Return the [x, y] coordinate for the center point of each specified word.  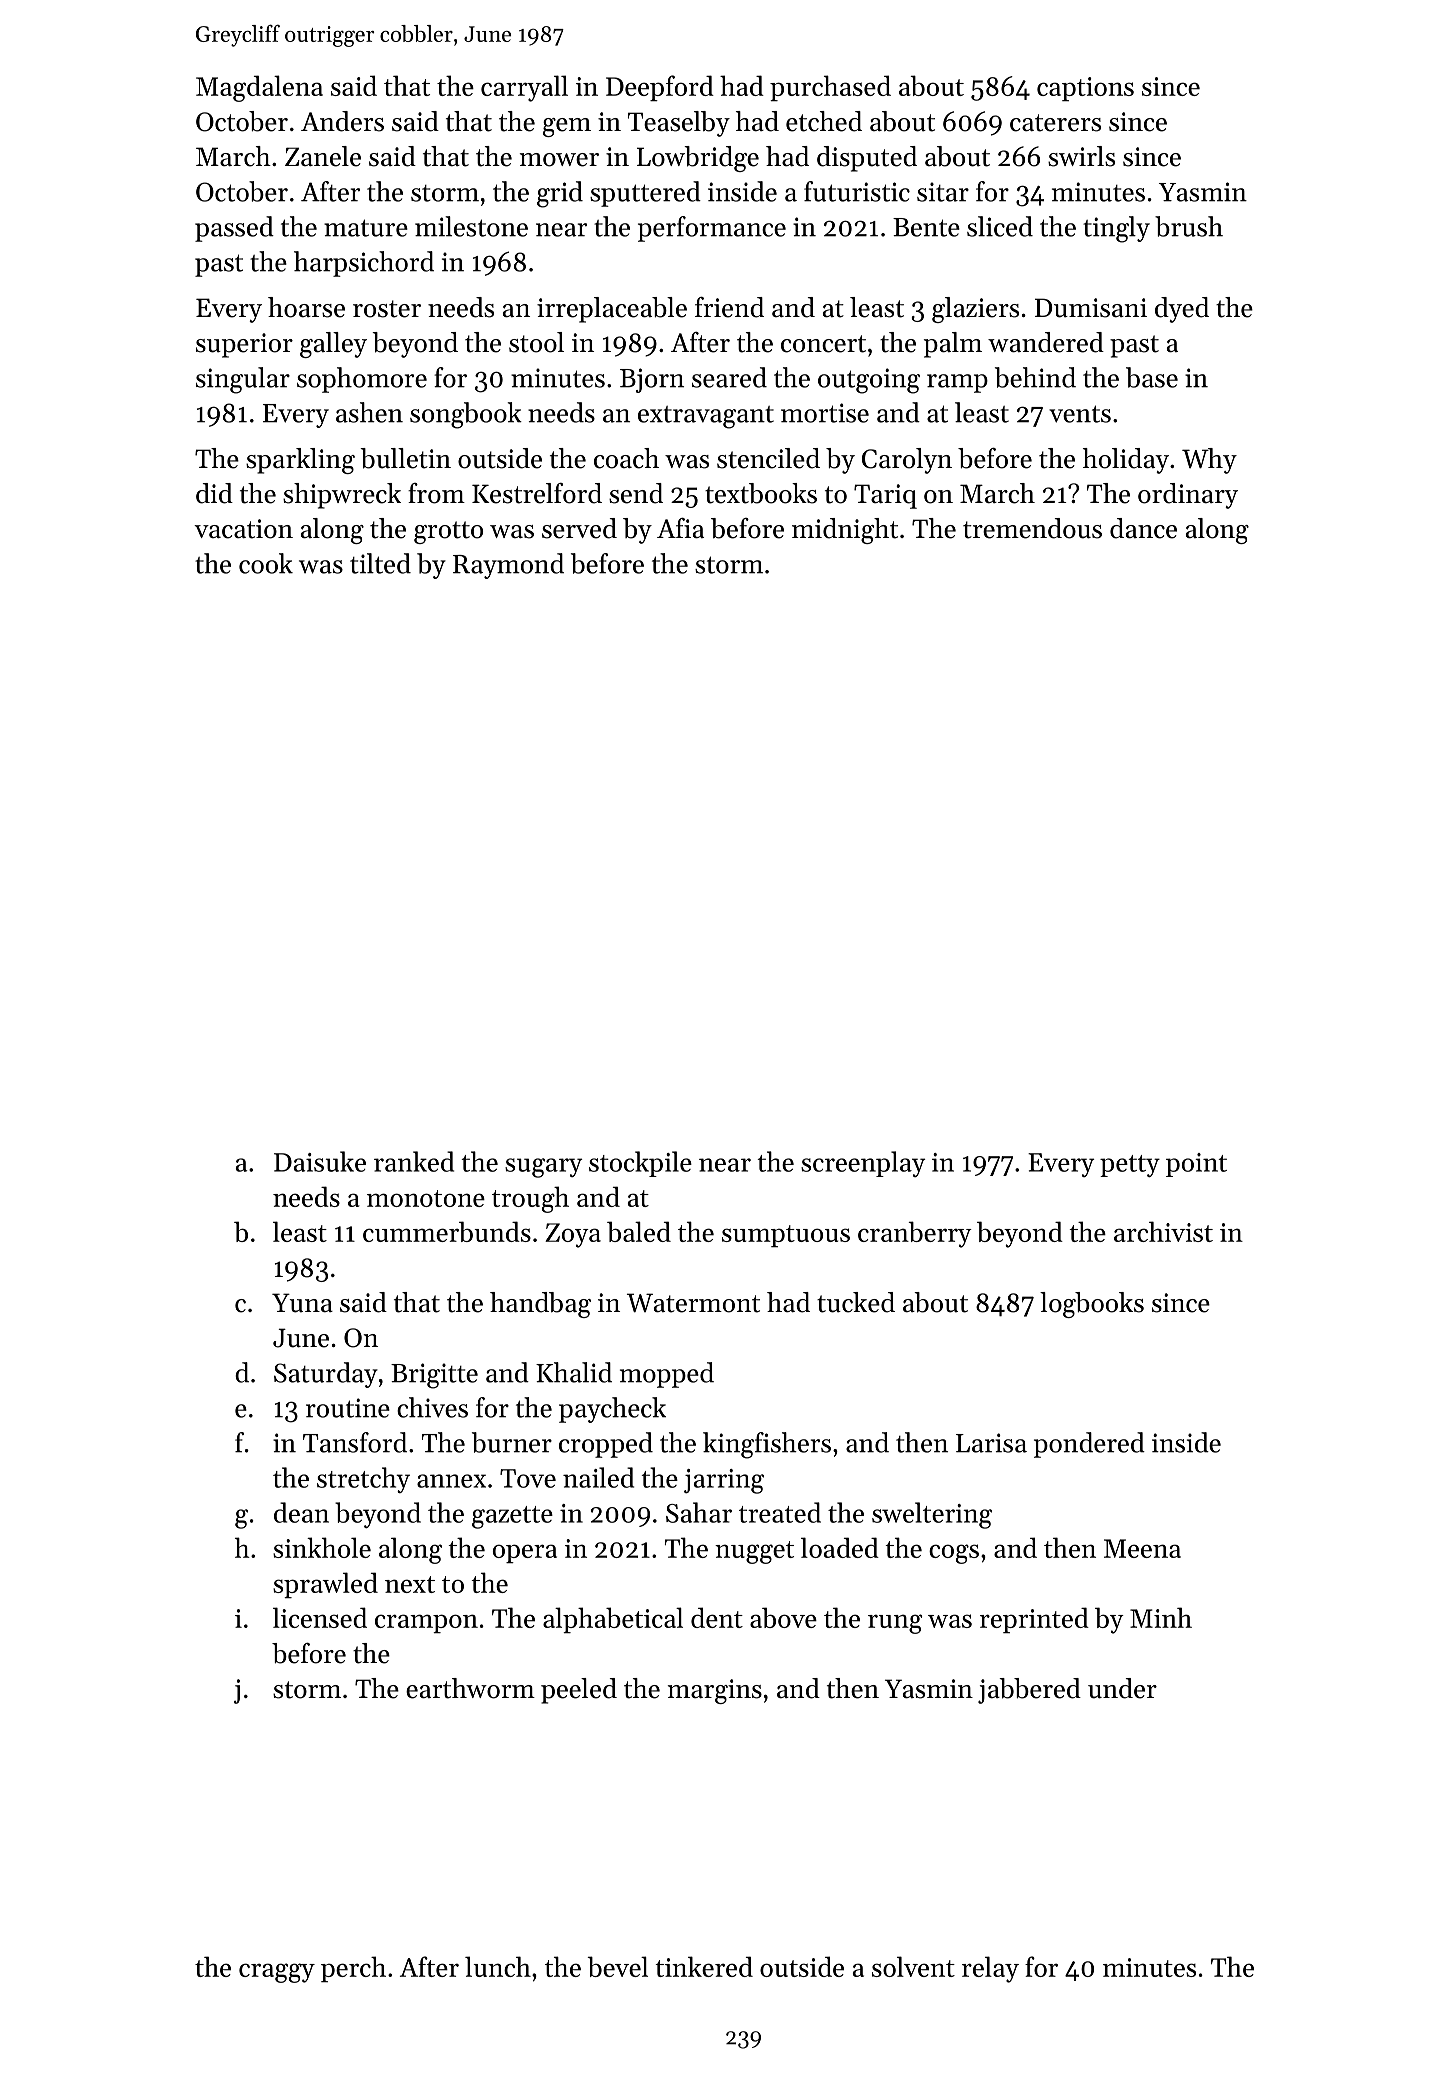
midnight [845, 531]
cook [266, 563]
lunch [498, 1966]
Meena [1142, 1548]
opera [525, 1553]
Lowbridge [698, 159]
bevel [617, 1966]
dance [1143, 528]
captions [1085, 89]
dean [301, 1512]
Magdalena [259, 88]
